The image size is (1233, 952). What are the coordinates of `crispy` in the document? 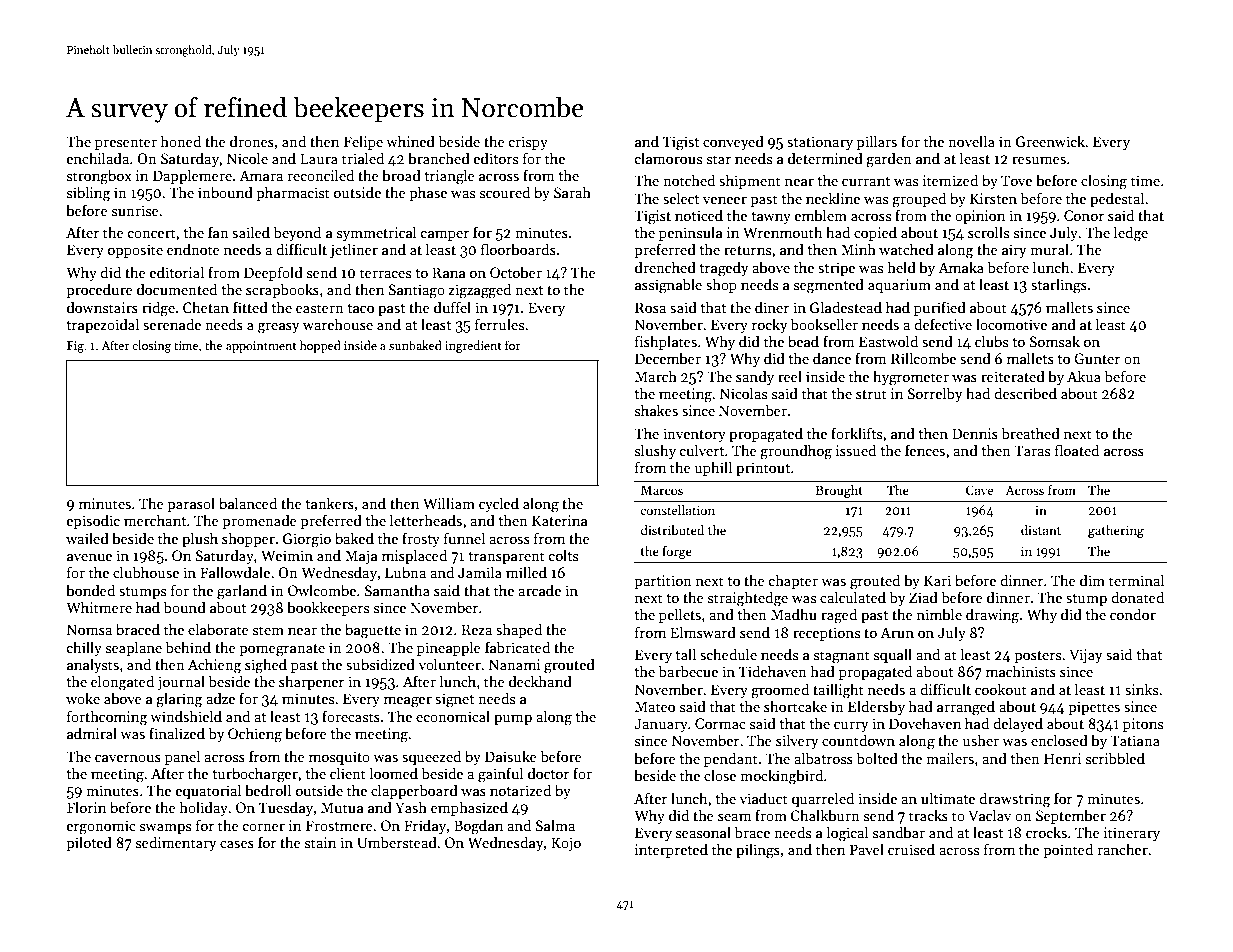 It's located at (528, 143).
